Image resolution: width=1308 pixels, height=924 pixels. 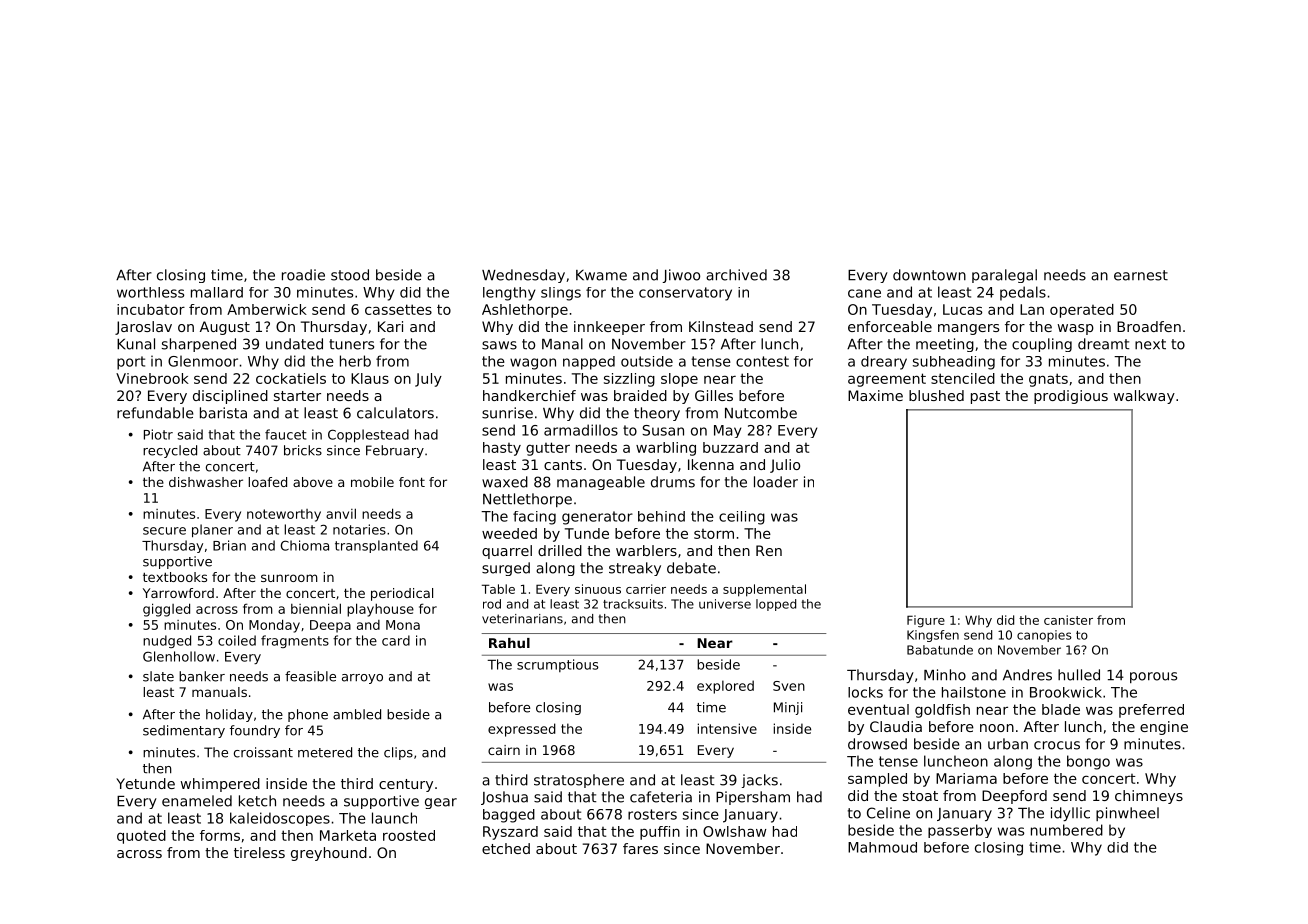 I want to click on refundable, so click(x=155, y=413).
